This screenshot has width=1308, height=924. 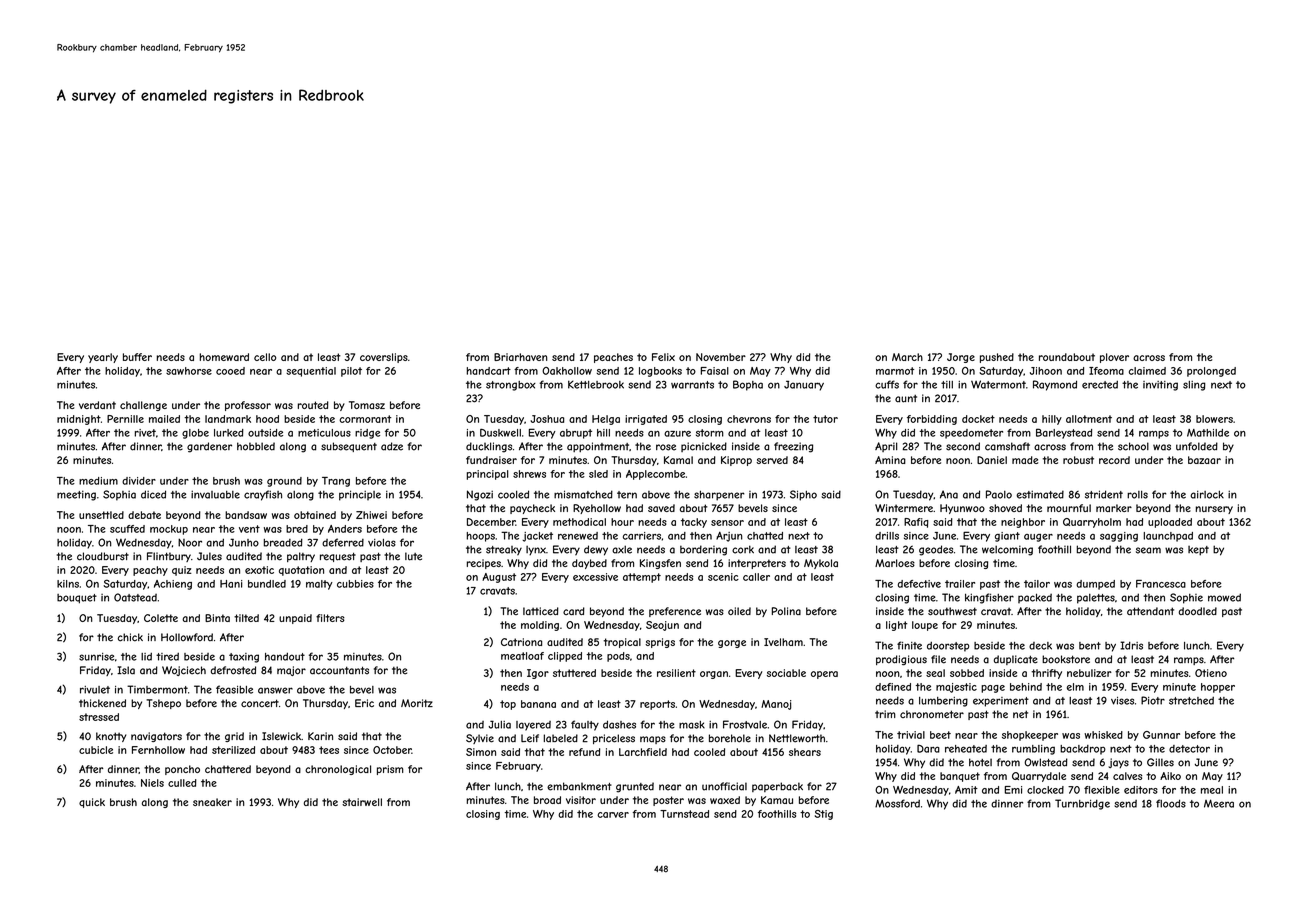 What do you see at coordinates (234, 689) in the screenshot?
I see `feasible` at bounding box center [234, 689].
